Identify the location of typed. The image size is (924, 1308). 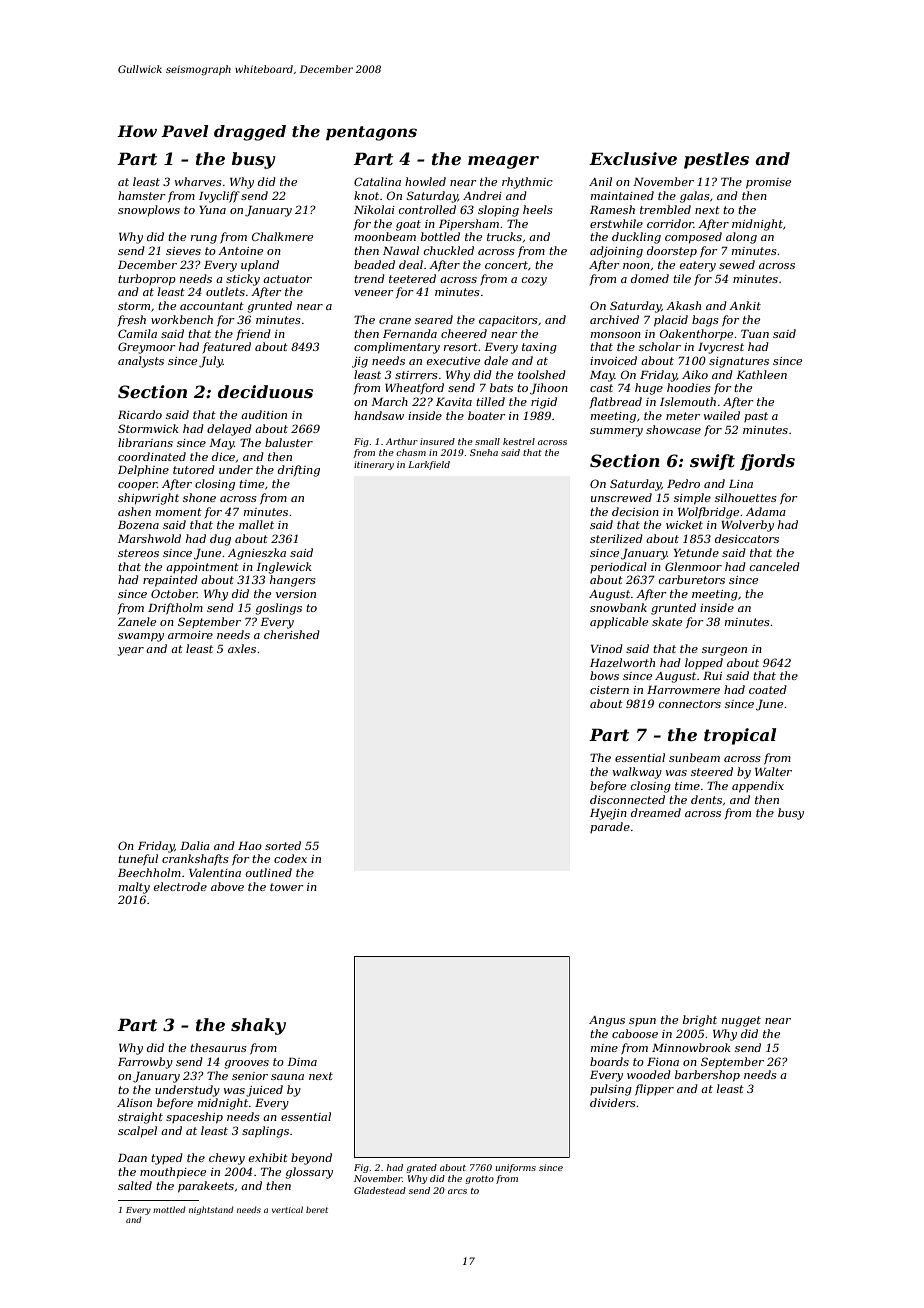
(167, 1159).
